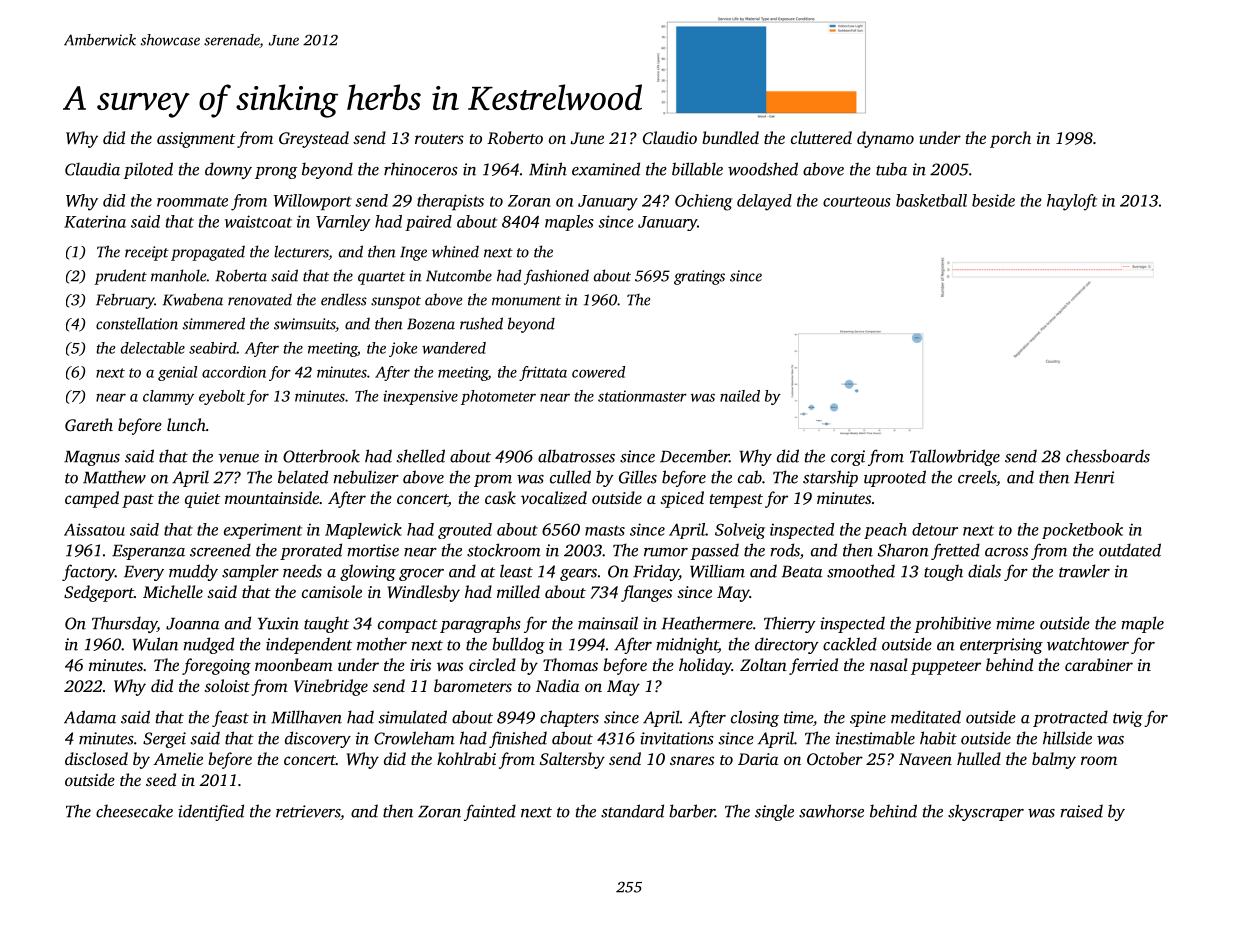 This screenshot has height=952, width=1233. What do you see at coordinates (500, 497) in the screenshot?
I see `cask` at bounding box center [500, 497].
